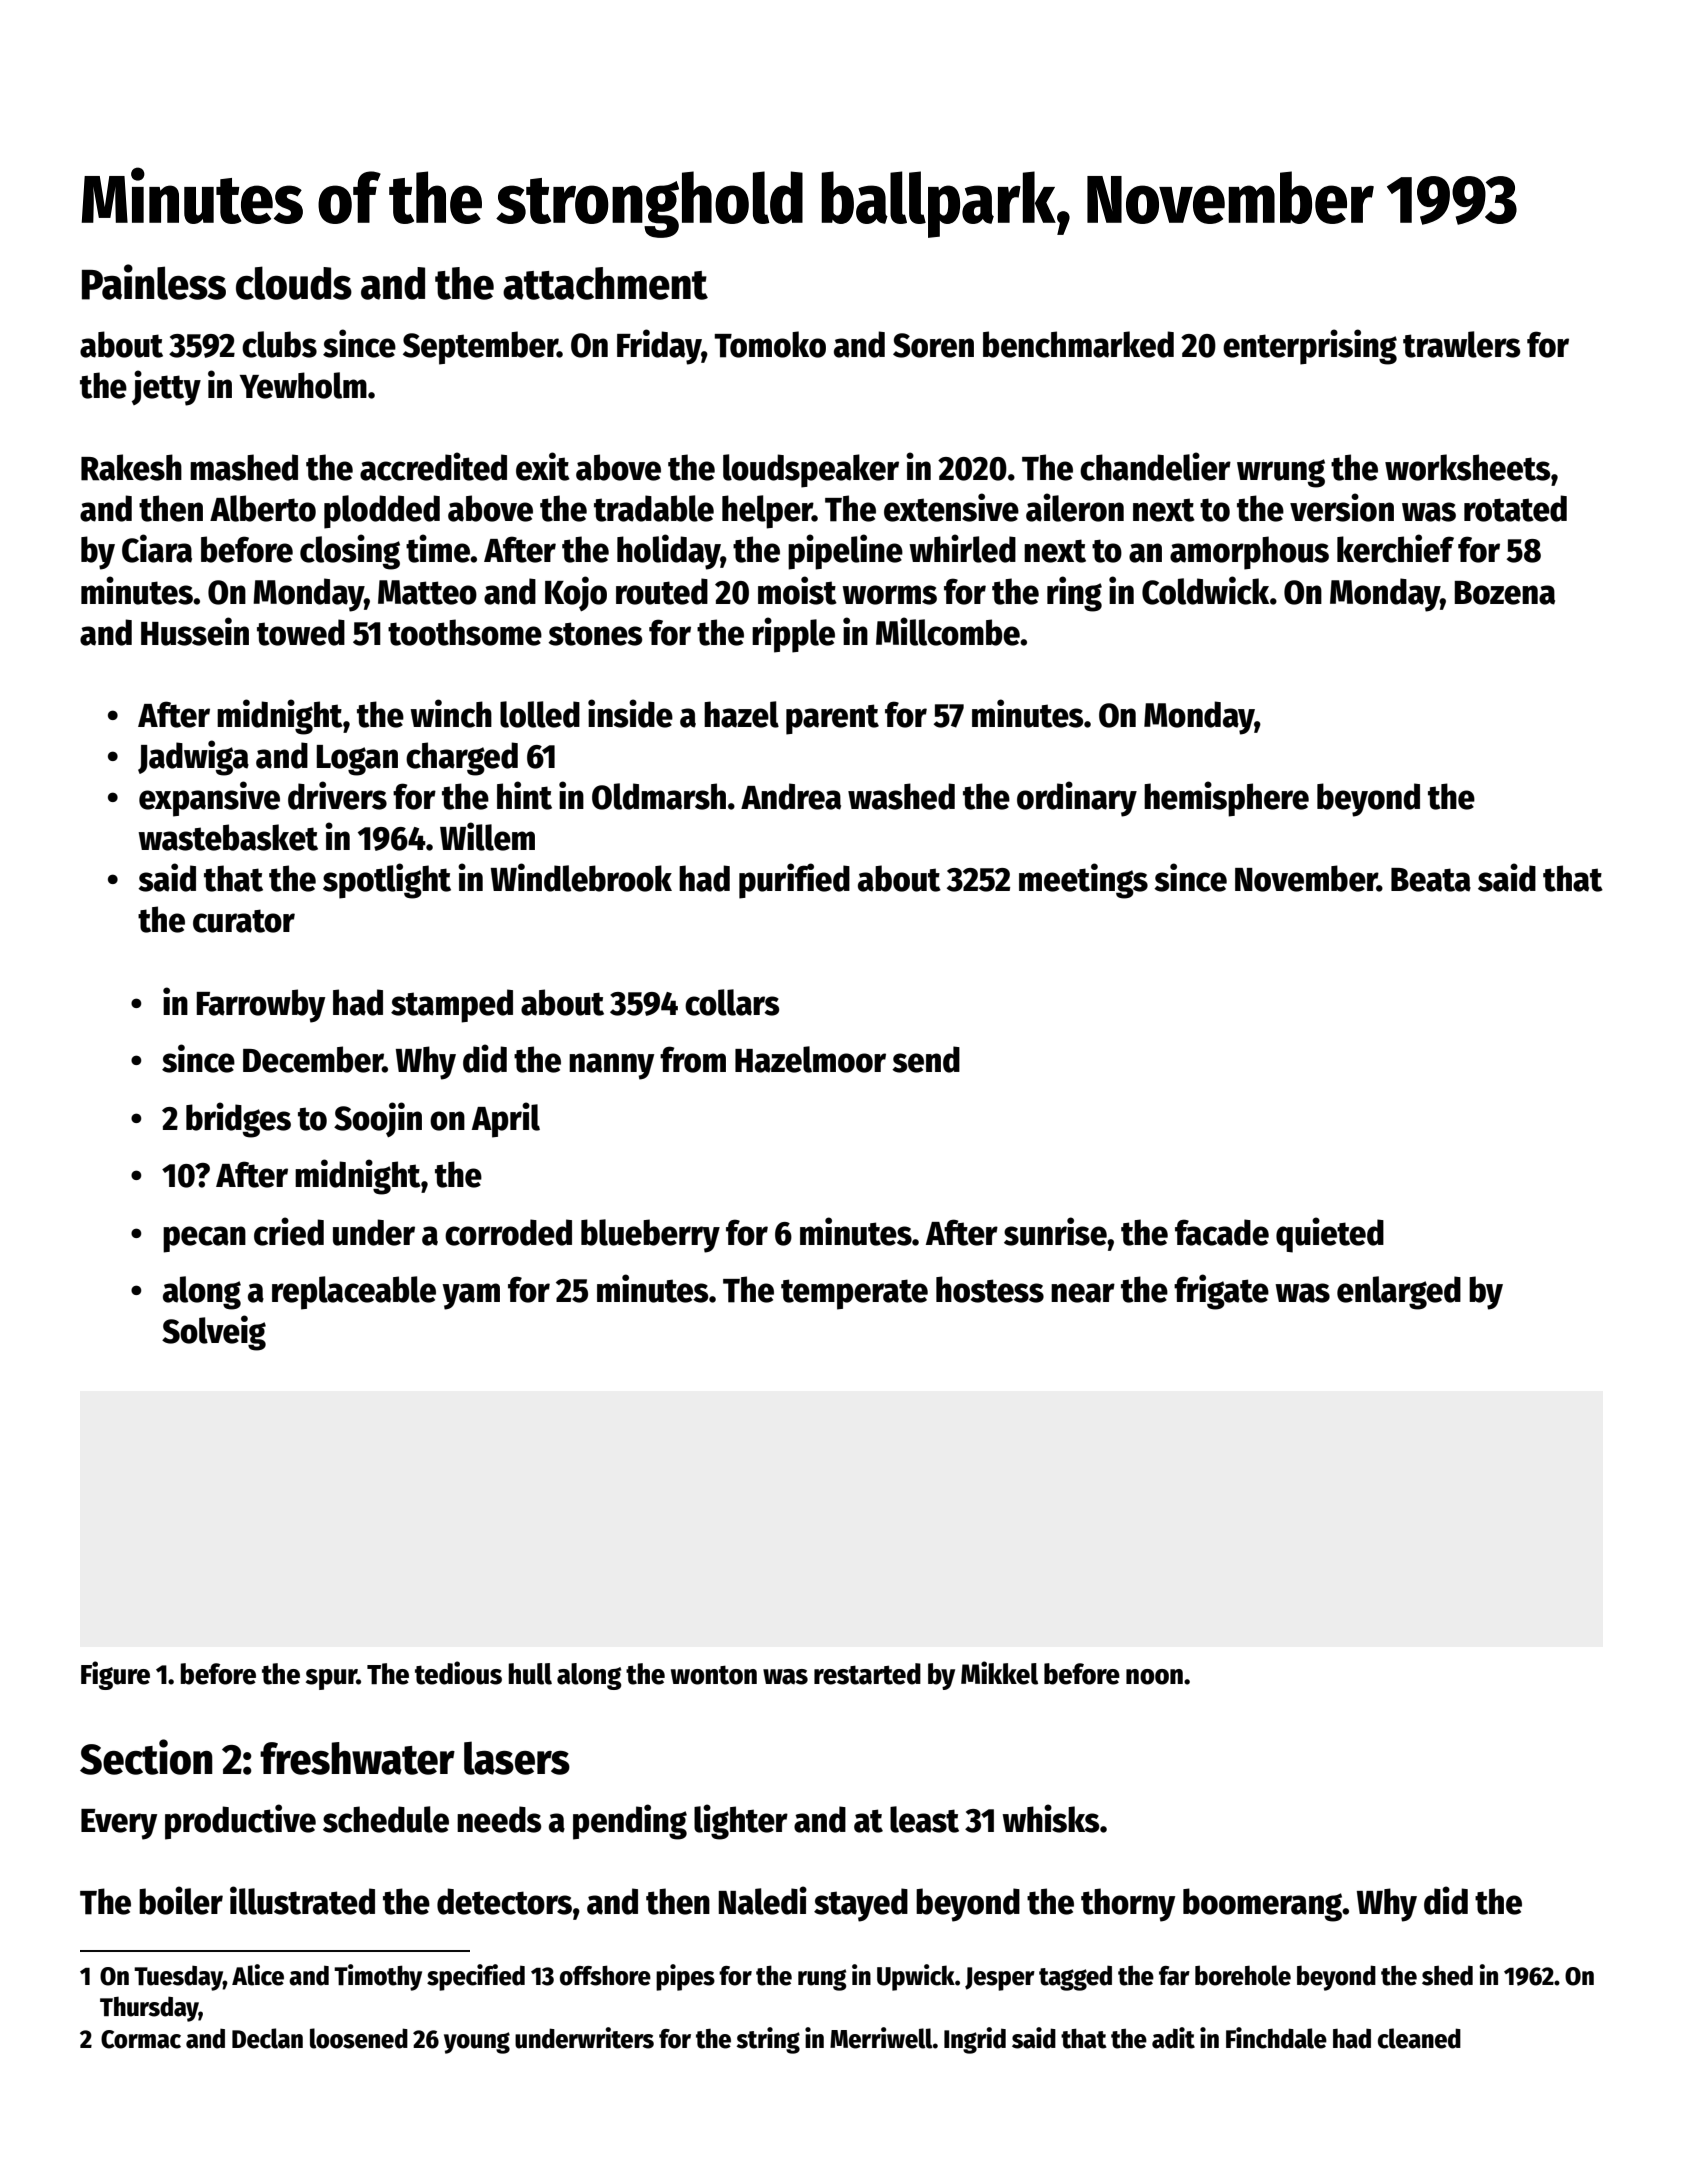 This screenshot has height=2178, width=1683. I want to click on amorphous, so click(1249, 553).
